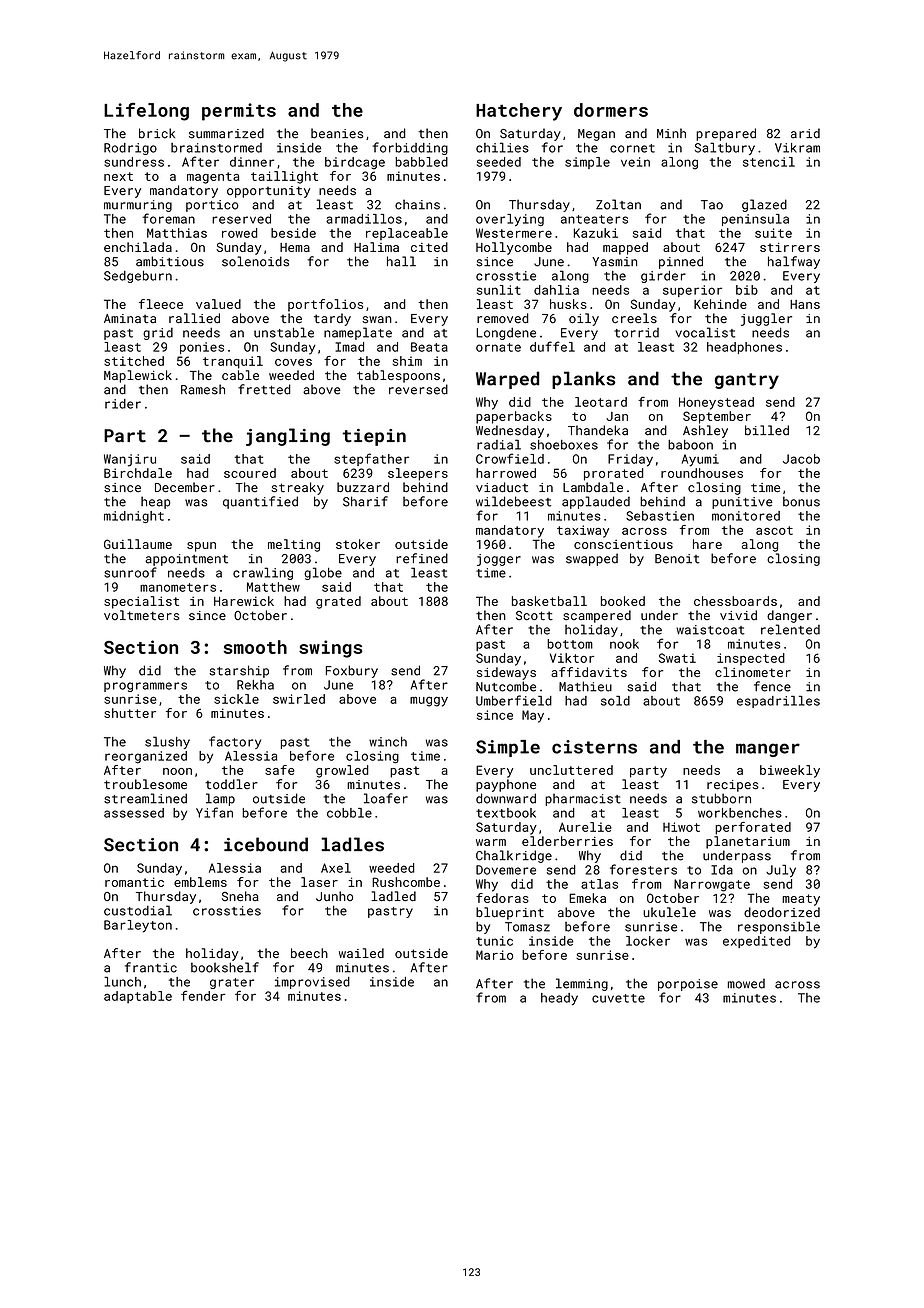 This document has width=924, height=1308. I want to click on billed, so click(767, 430).
